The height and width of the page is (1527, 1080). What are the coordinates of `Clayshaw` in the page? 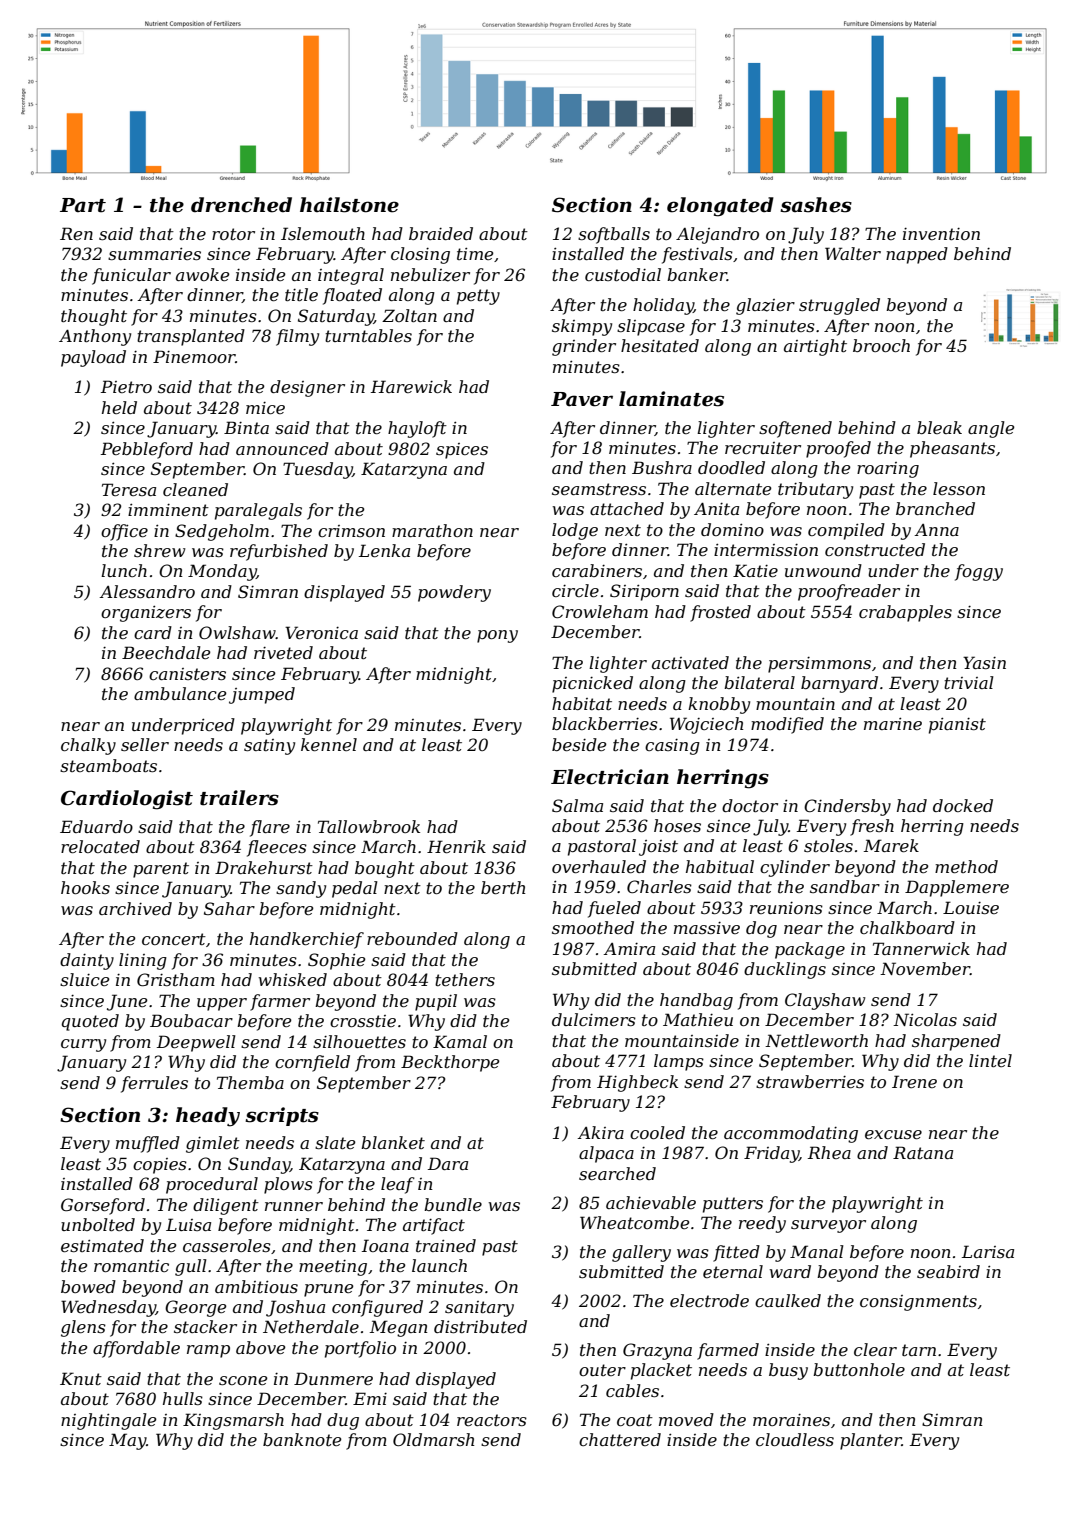 It's located at (825, 1001).
